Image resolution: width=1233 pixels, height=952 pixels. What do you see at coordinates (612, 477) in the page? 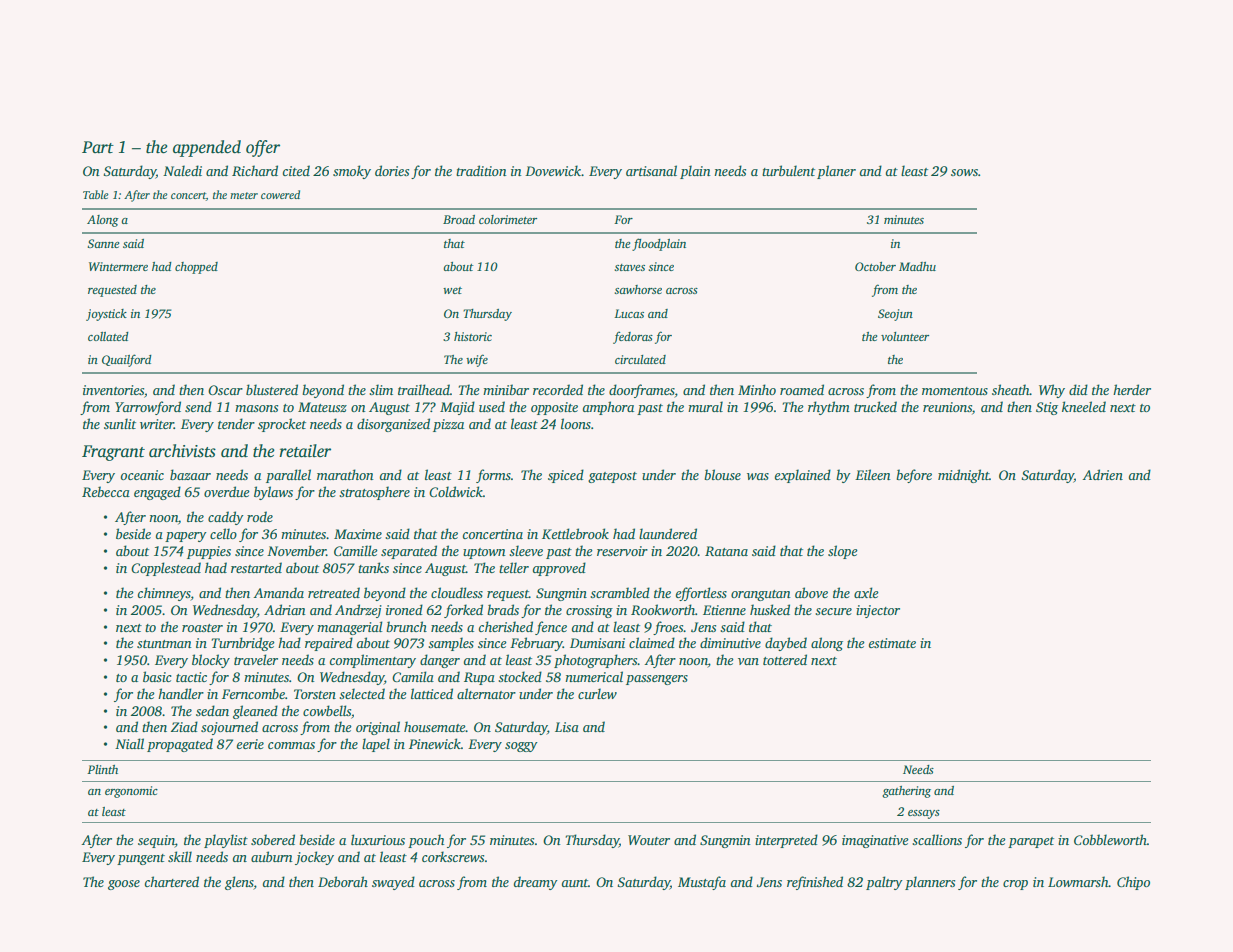
I see `gatepost` at bounding box center [612, 477].
